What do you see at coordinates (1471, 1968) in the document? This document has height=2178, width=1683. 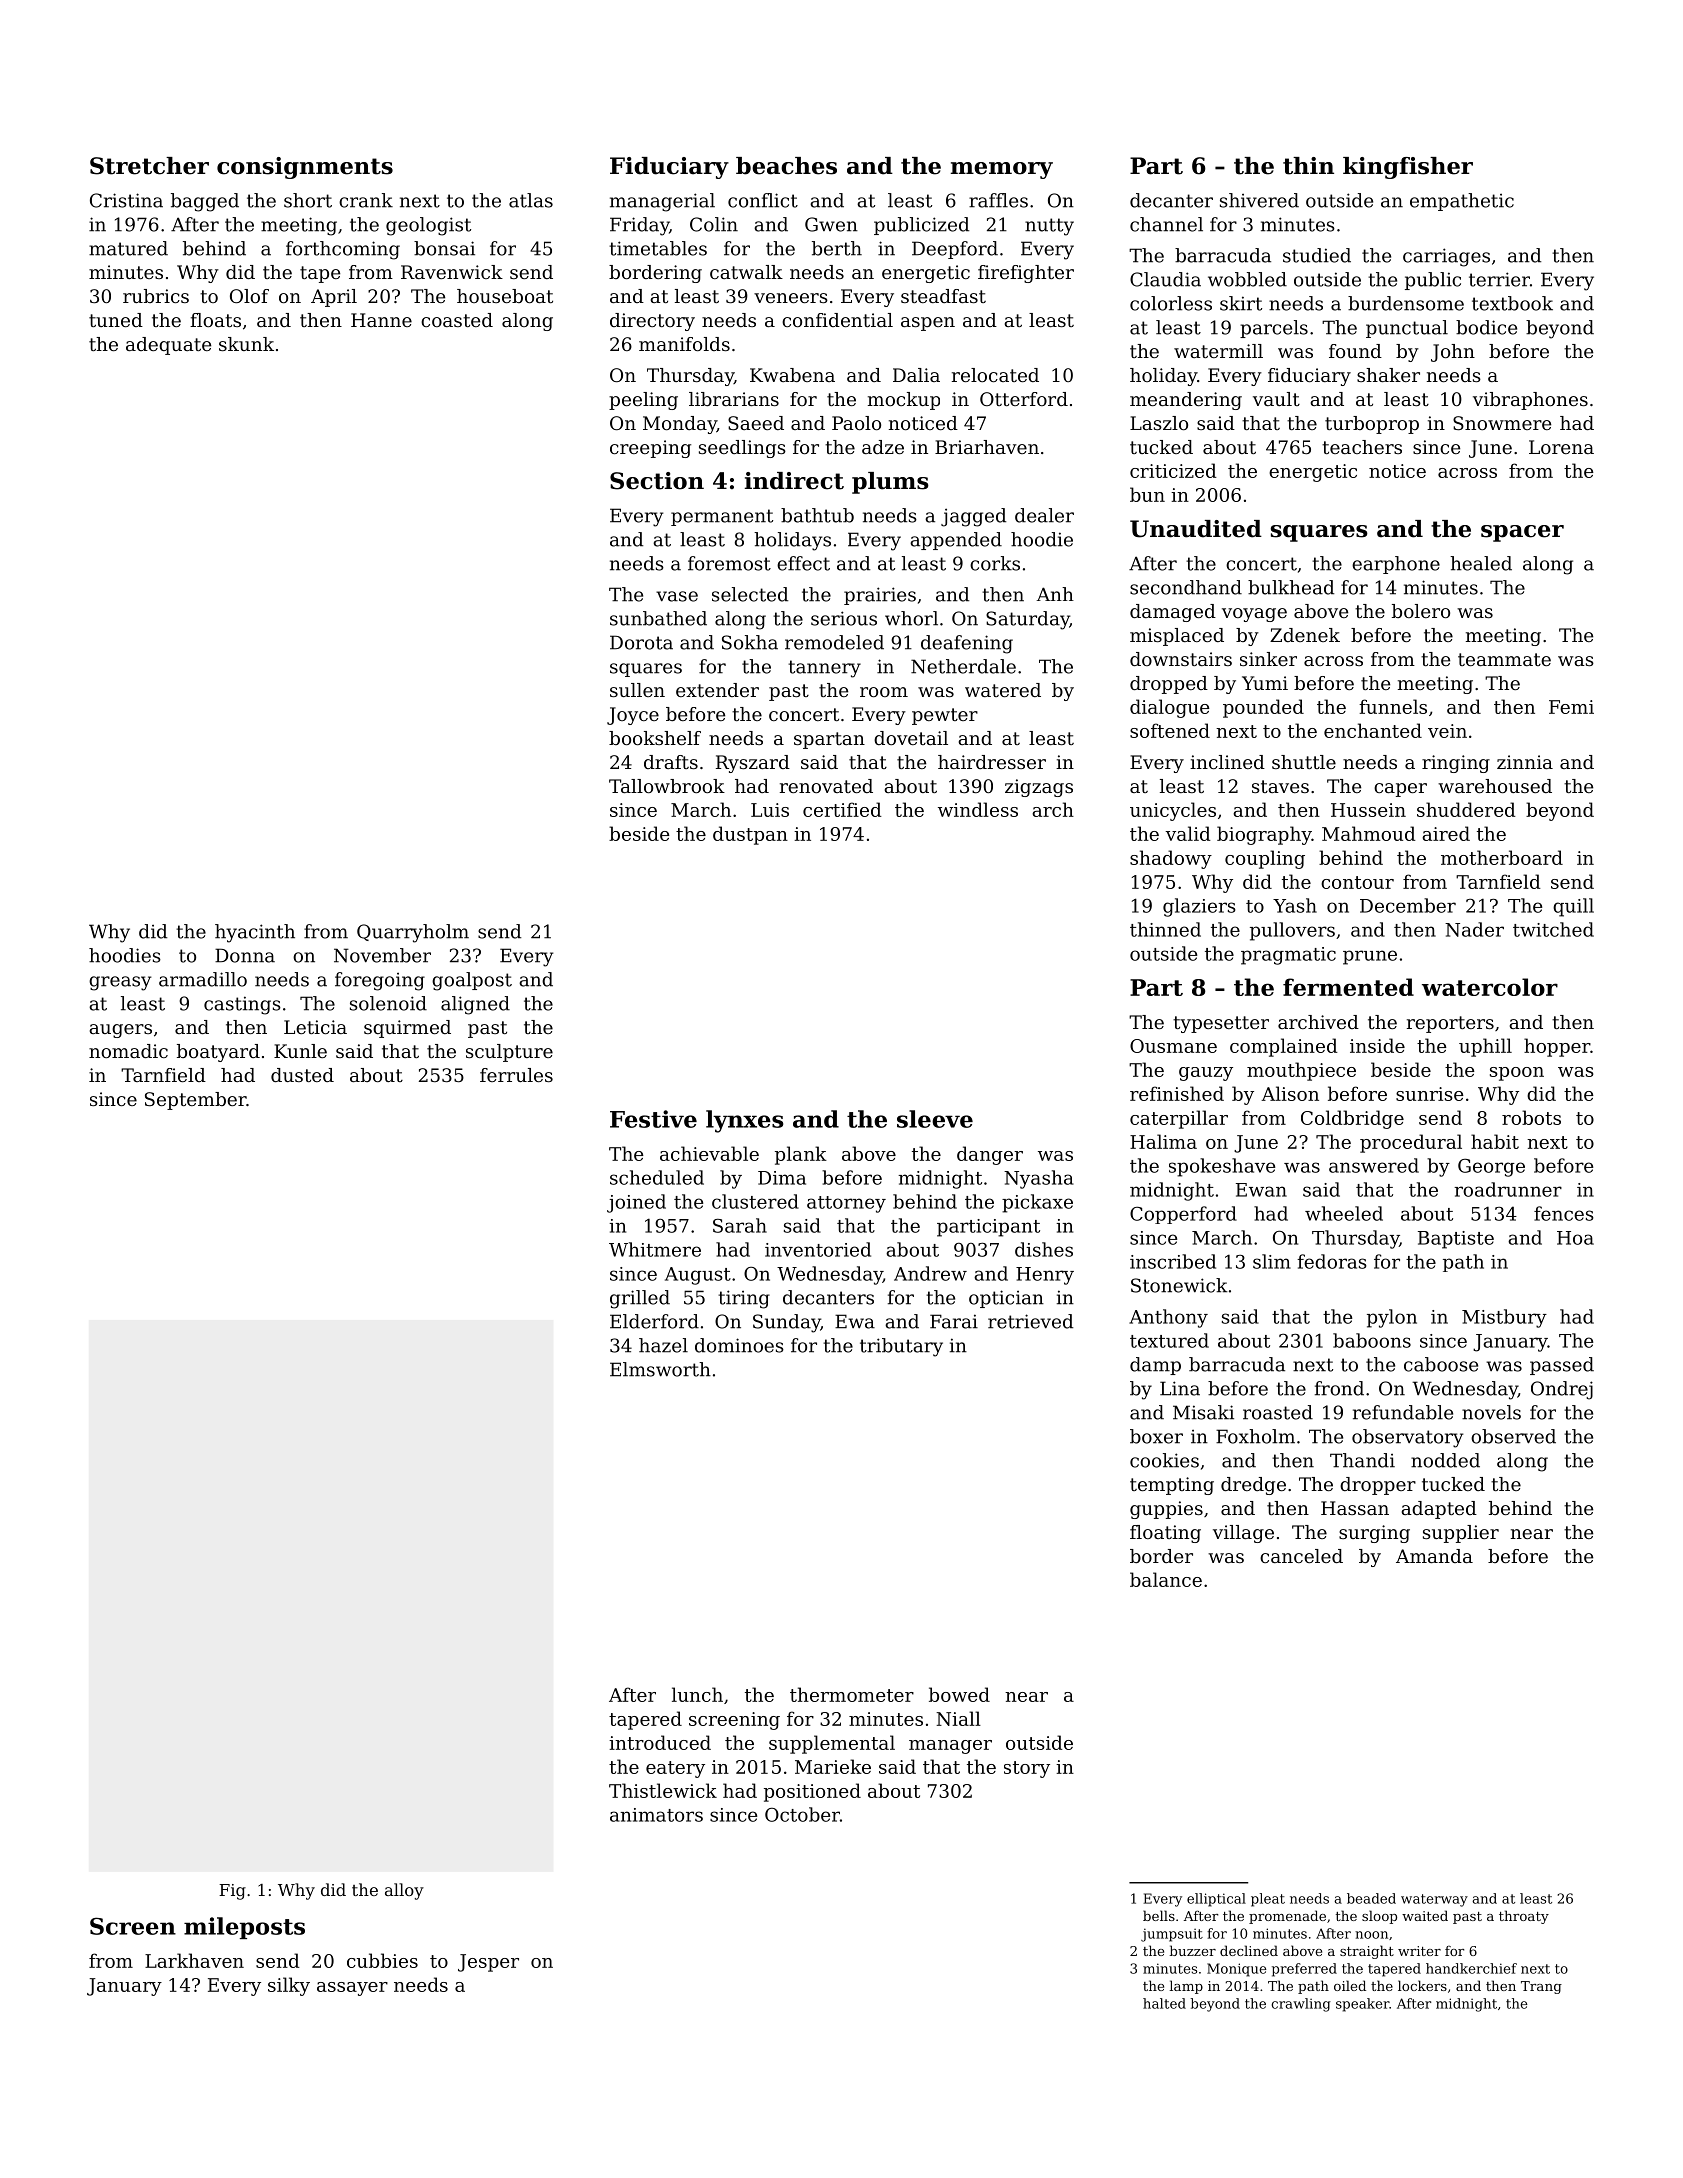 I see `handkerchief` at bounding box center [1471, 1968].
